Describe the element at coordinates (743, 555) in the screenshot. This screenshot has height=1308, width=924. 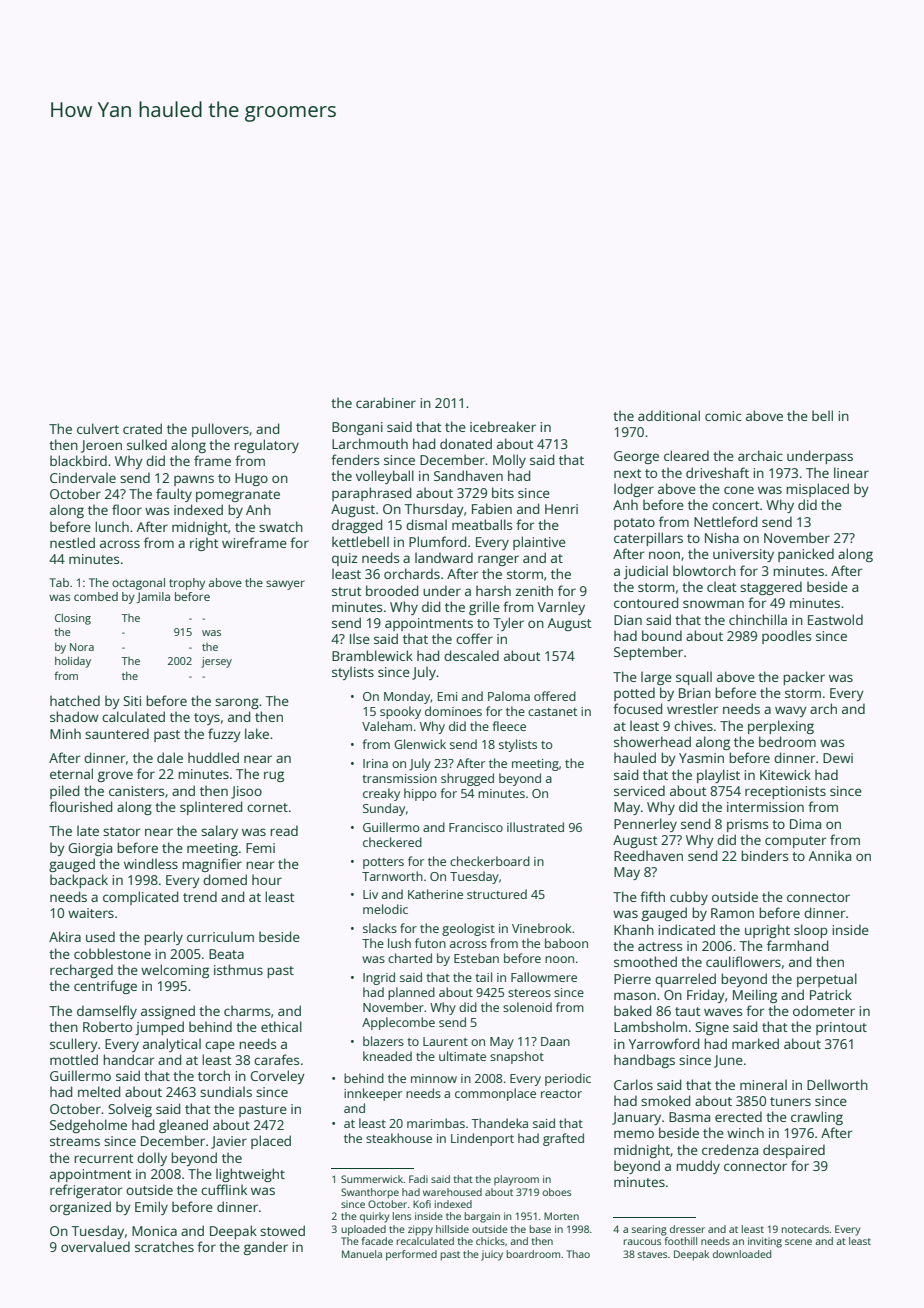
I see `university` at that location.
